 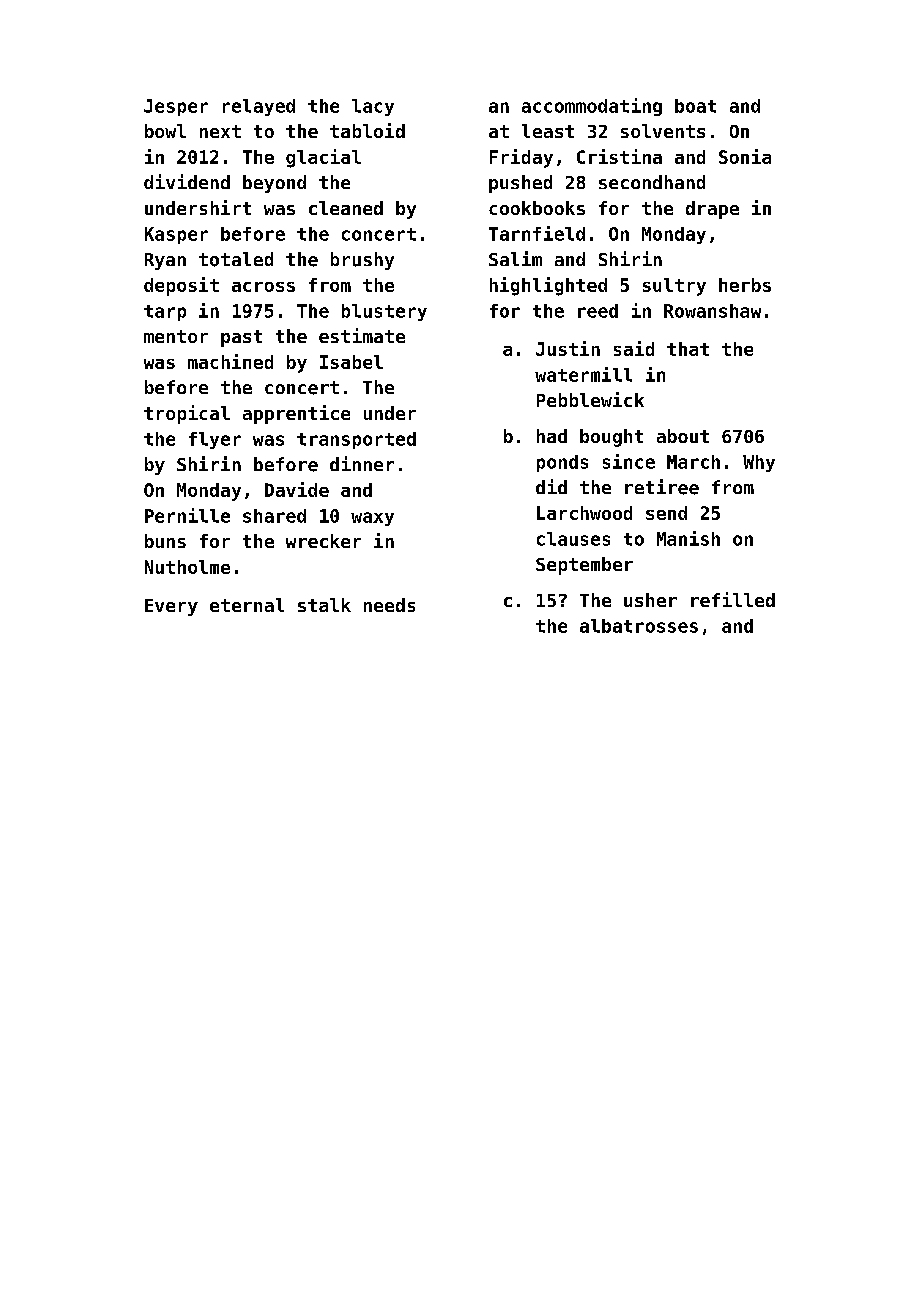 What do you see at coordinates (220, 131) in the screenshot?
I see `next` at bounding box center [220, 131].
